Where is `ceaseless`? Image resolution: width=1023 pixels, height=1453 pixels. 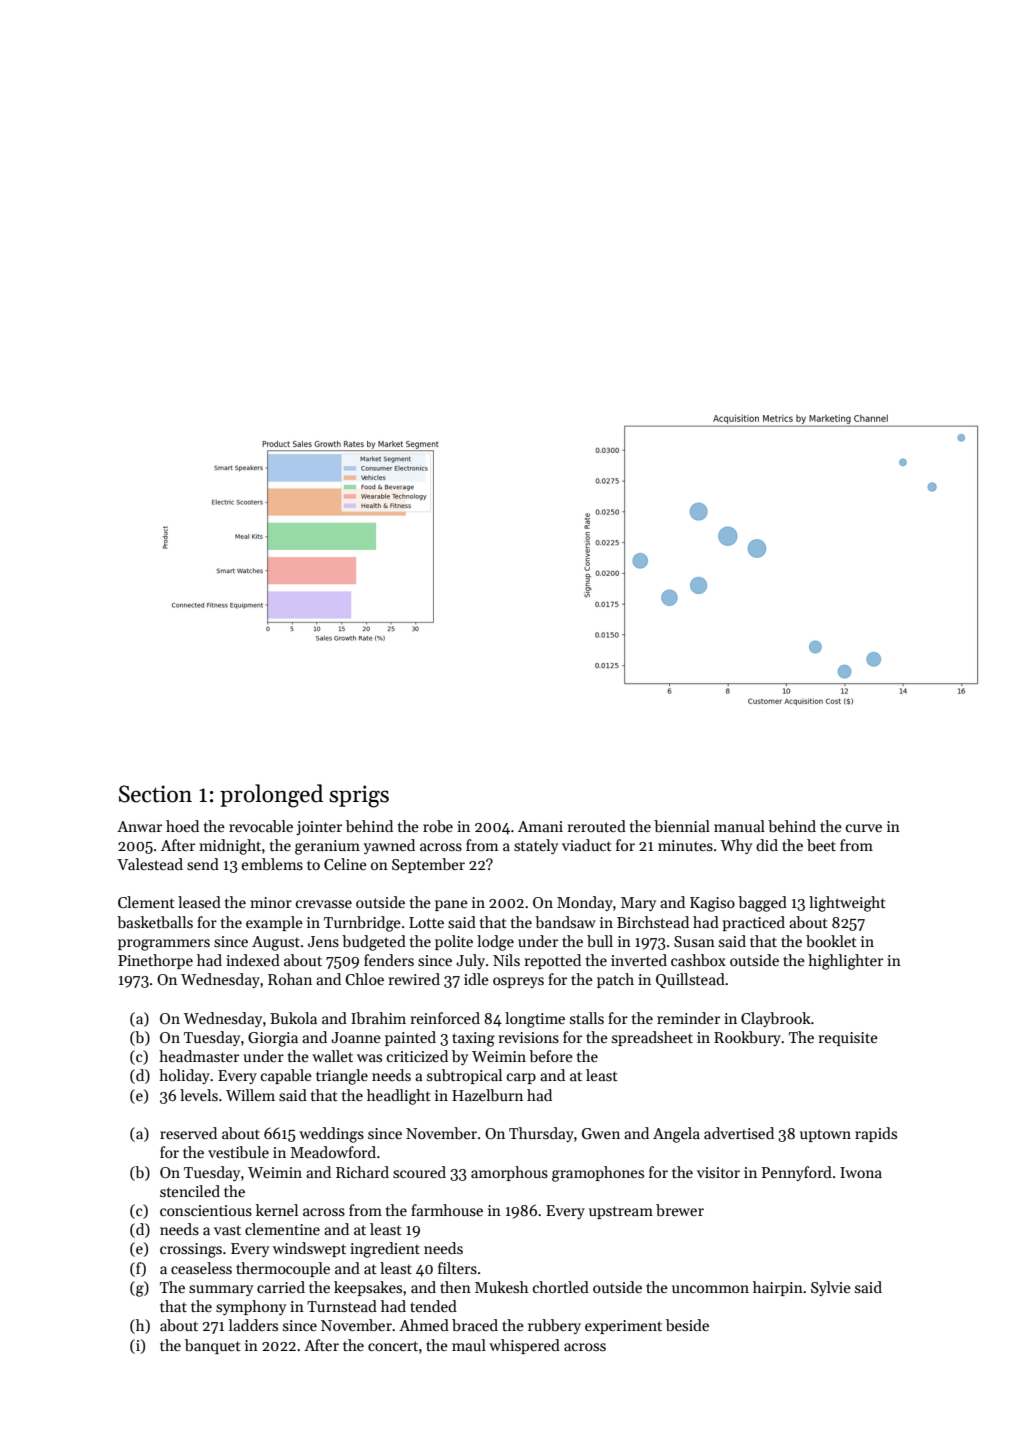
ceaseless is located at coordinates (201, 1268).
